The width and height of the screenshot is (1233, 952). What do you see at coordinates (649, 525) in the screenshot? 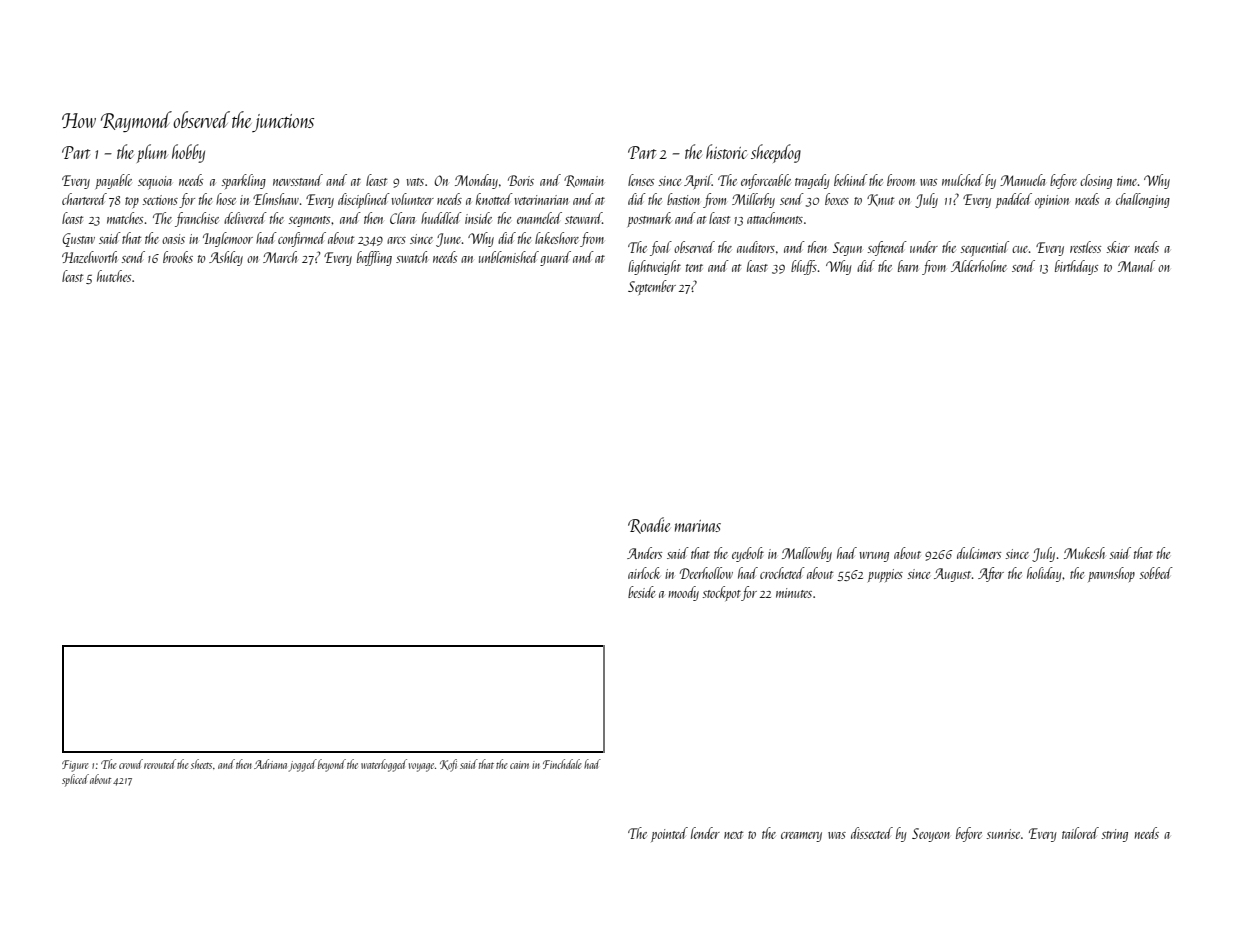
I see `Roadie` at bounding box center [649, 525].
